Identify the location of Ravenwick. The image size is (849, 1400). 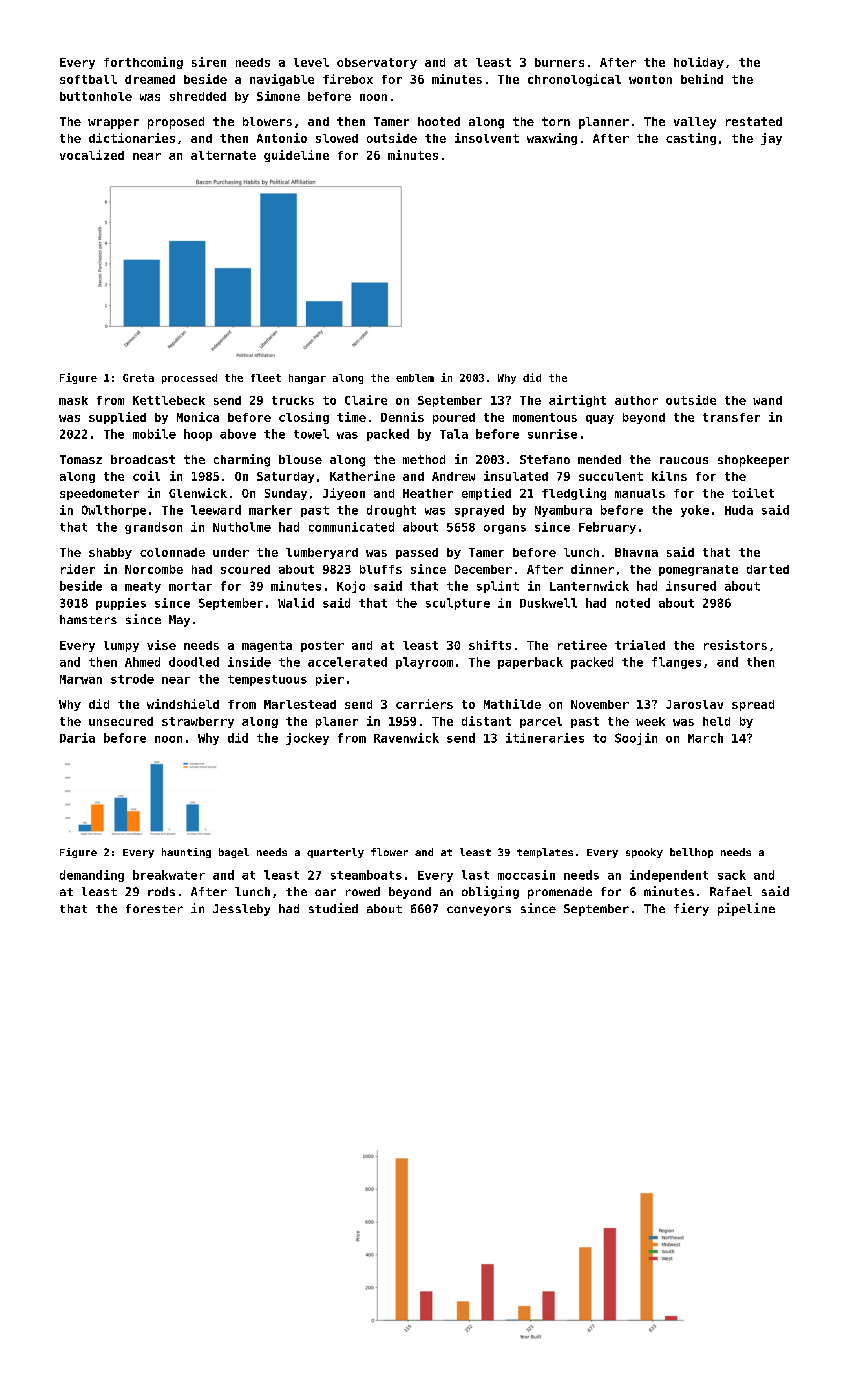
(406, 738).
